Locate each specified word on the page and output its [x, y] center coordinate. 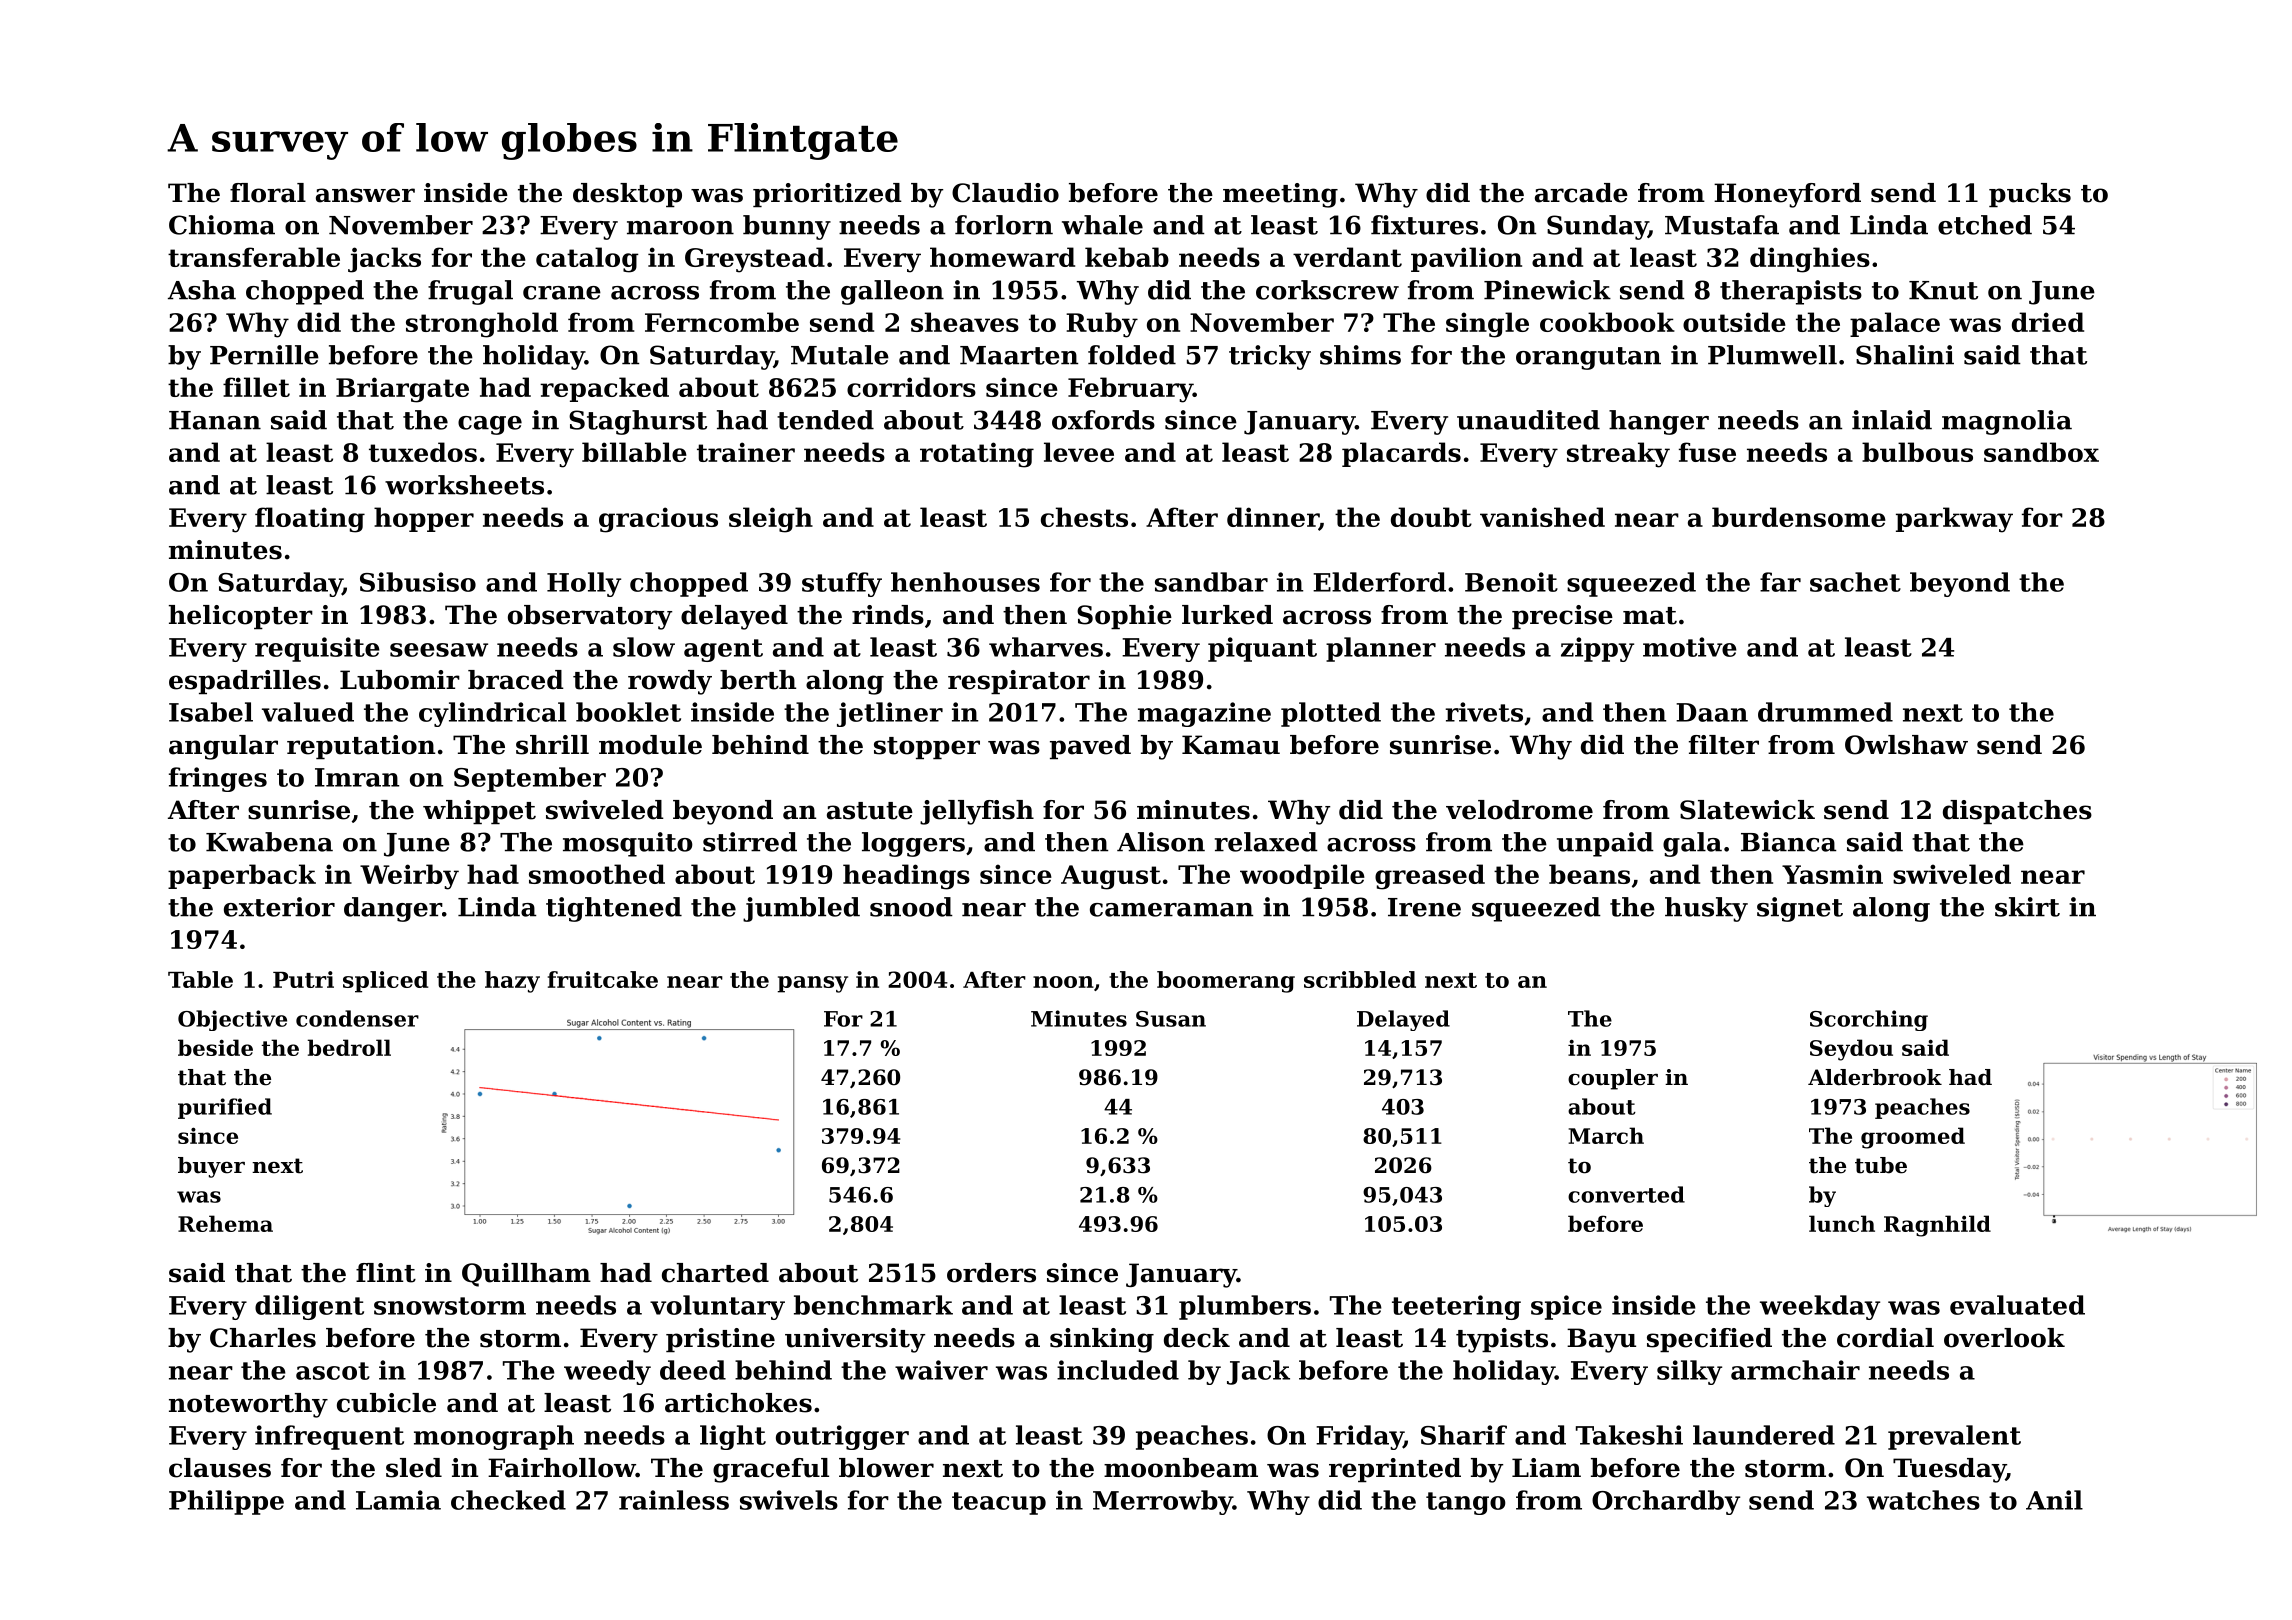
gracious [658, 520]
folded [1132, 355]
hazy [512, 982]
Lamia [398, 1500]
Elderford [1379, 582]
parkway [1954, 520]
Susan [1171, 1019]
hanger [1659, 422]
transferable [254, 257]
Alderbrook [1875, 1077]
